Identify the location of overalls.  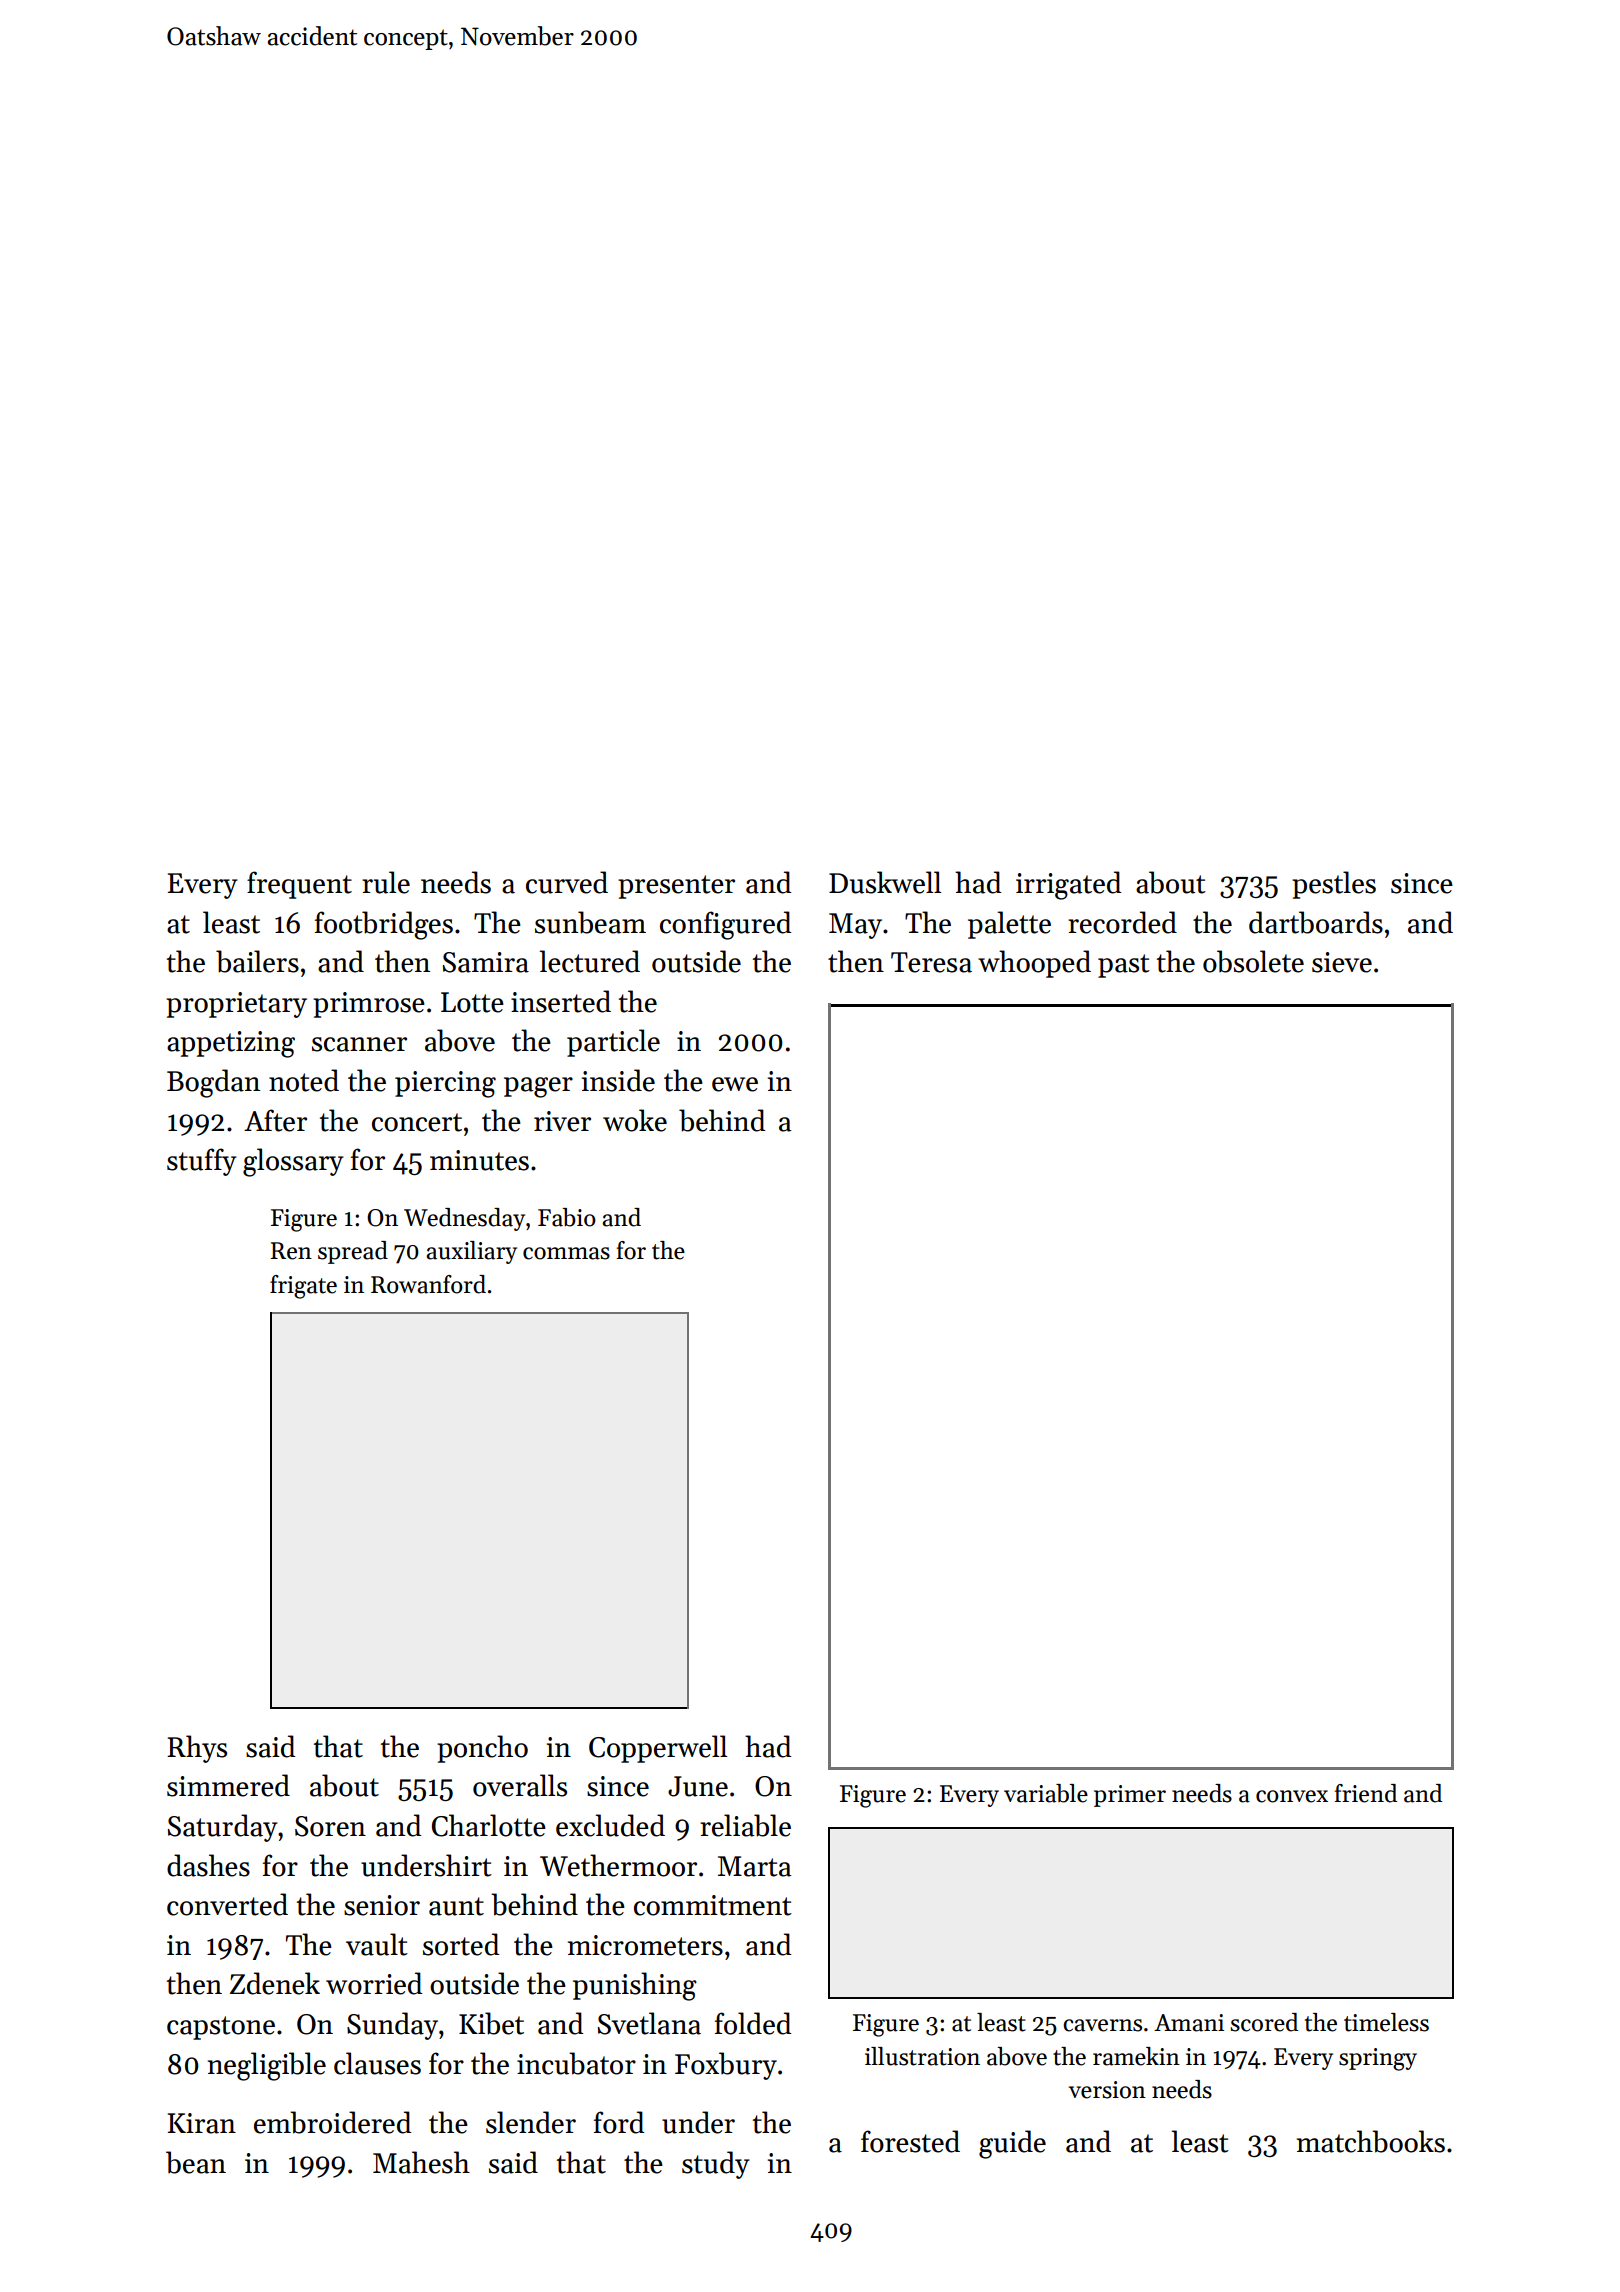
(520, 1785).
